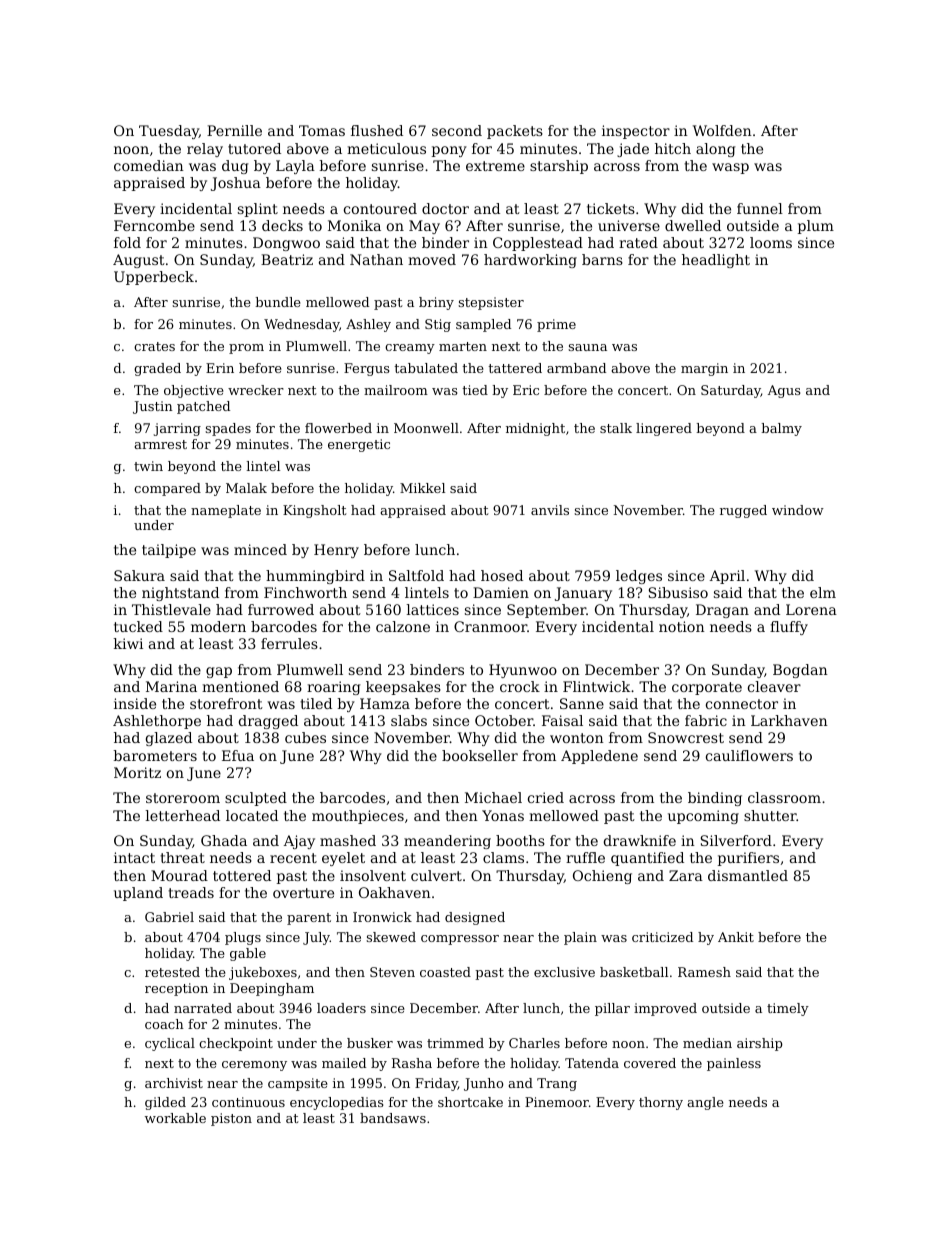 The height and width of the image is (1233, 952). I want to click on encyclopedias, so click(337, 1103).
